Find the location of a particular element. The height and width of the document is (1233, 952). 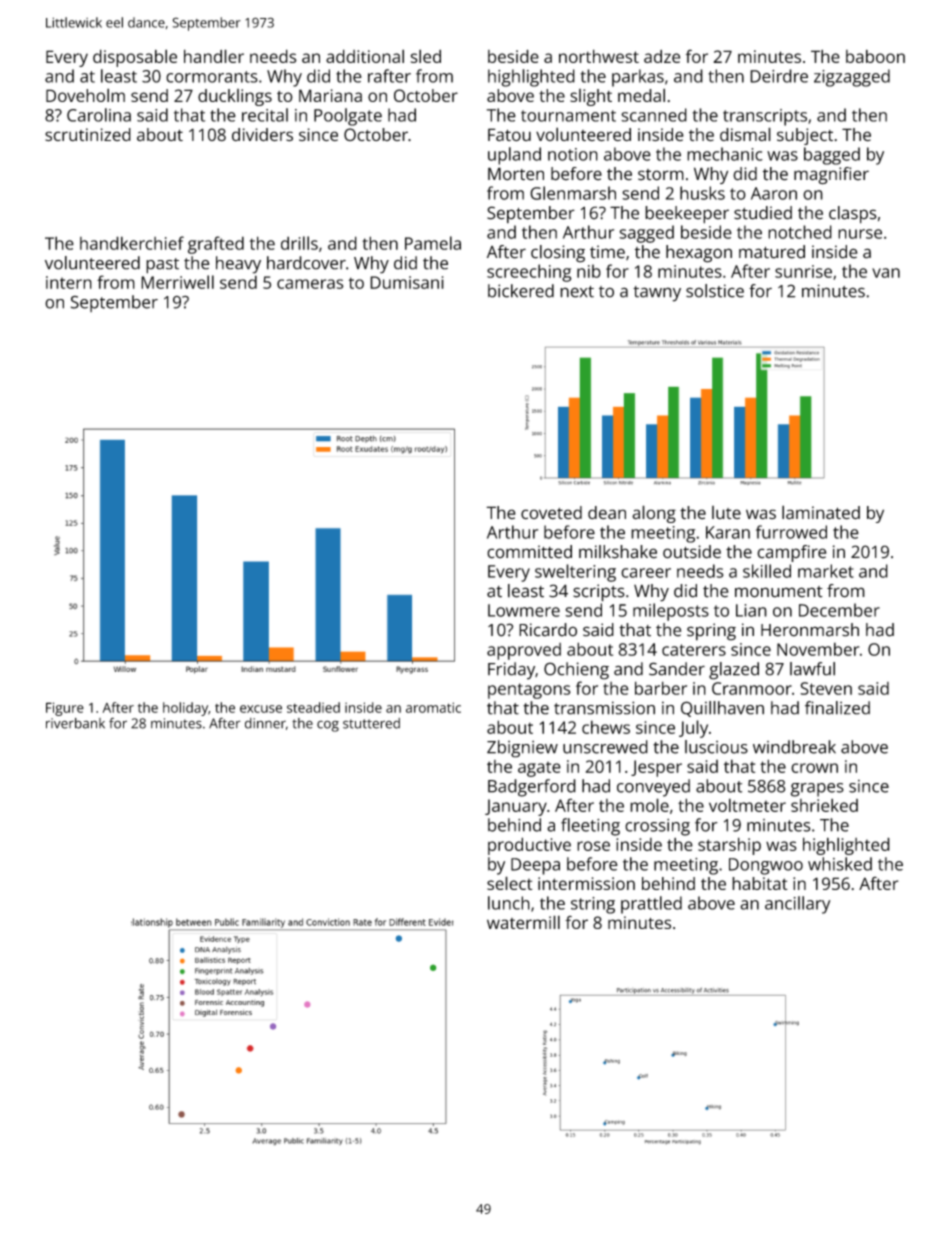

dinner is located at coordinates (265, 723).
